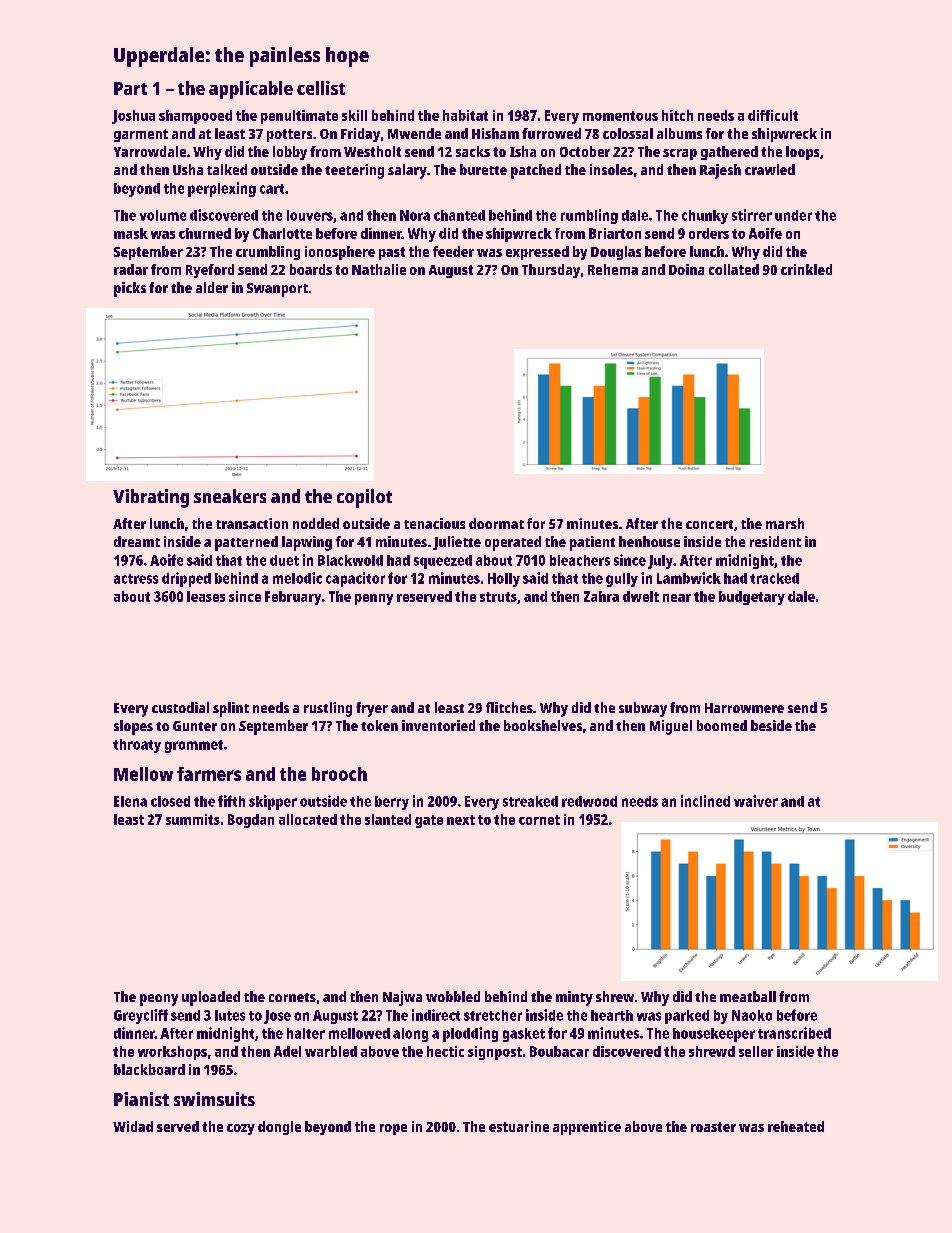 This image has width=952, height=1233. What do you see at coordinates (137, 541) in the image?
I see `dreamt` at bounding box center [137, 541].
